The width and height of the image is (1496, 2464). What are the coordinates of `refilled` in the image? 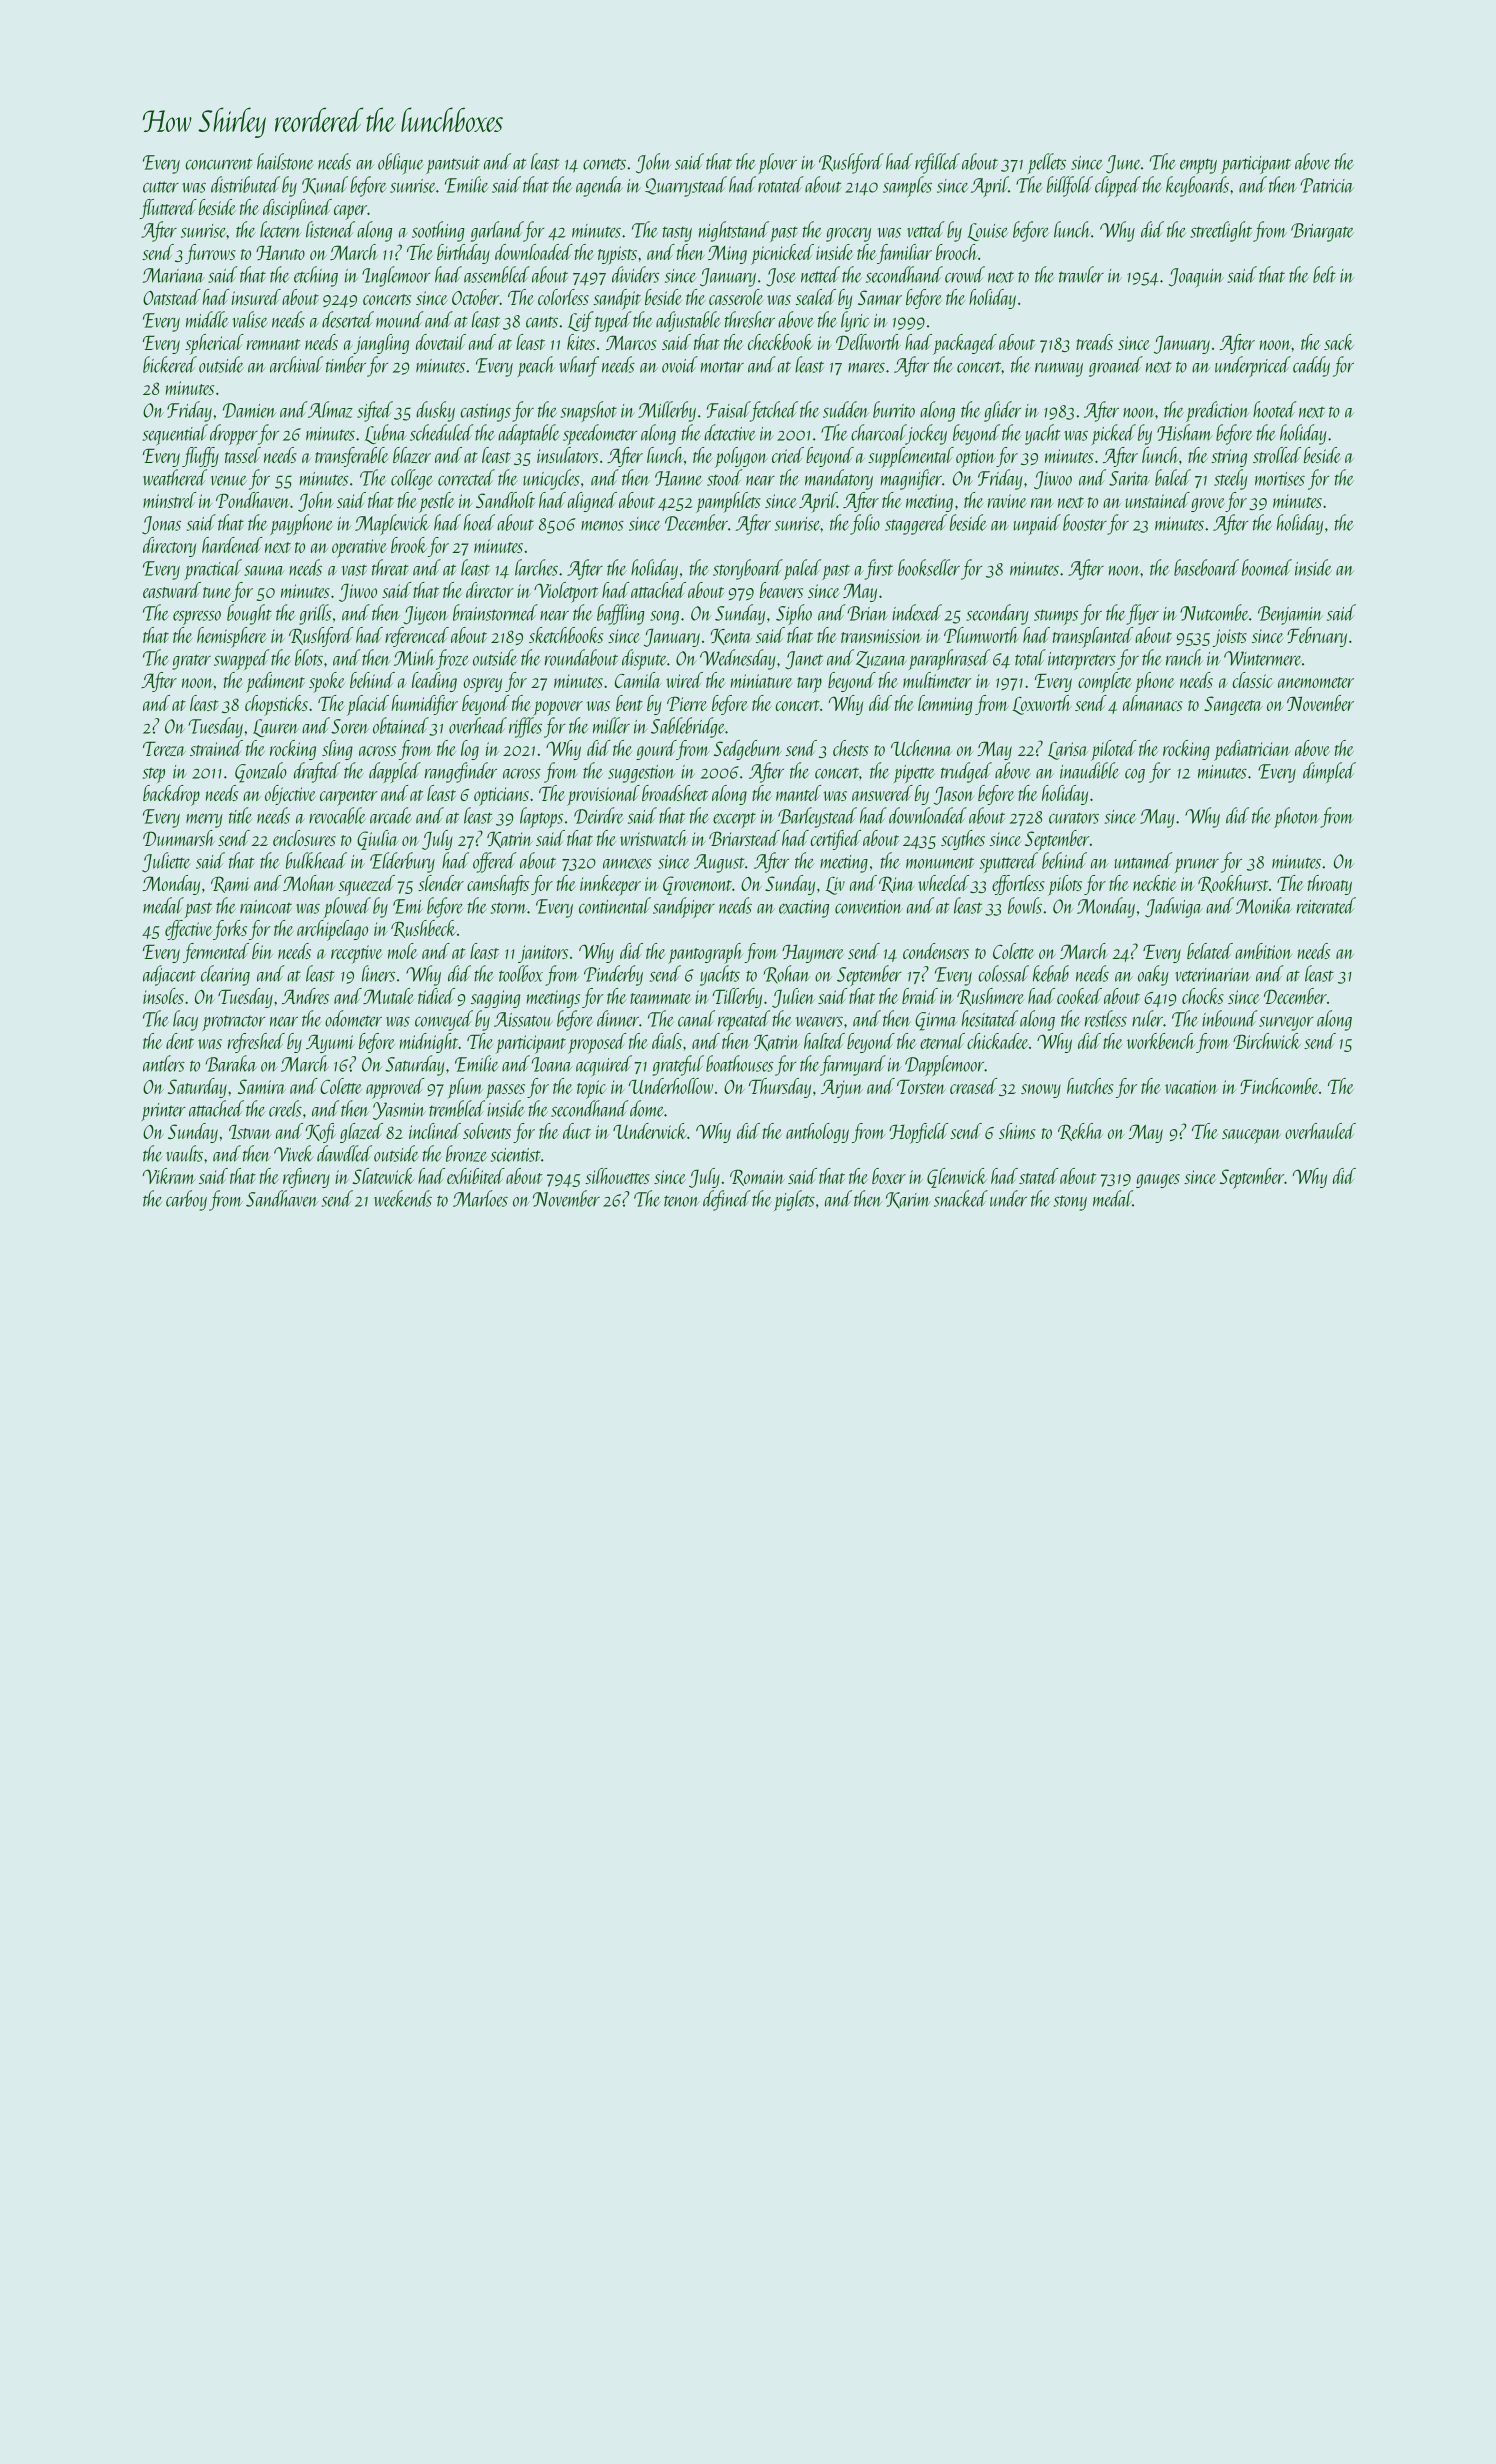 It's located at (937, 163).
